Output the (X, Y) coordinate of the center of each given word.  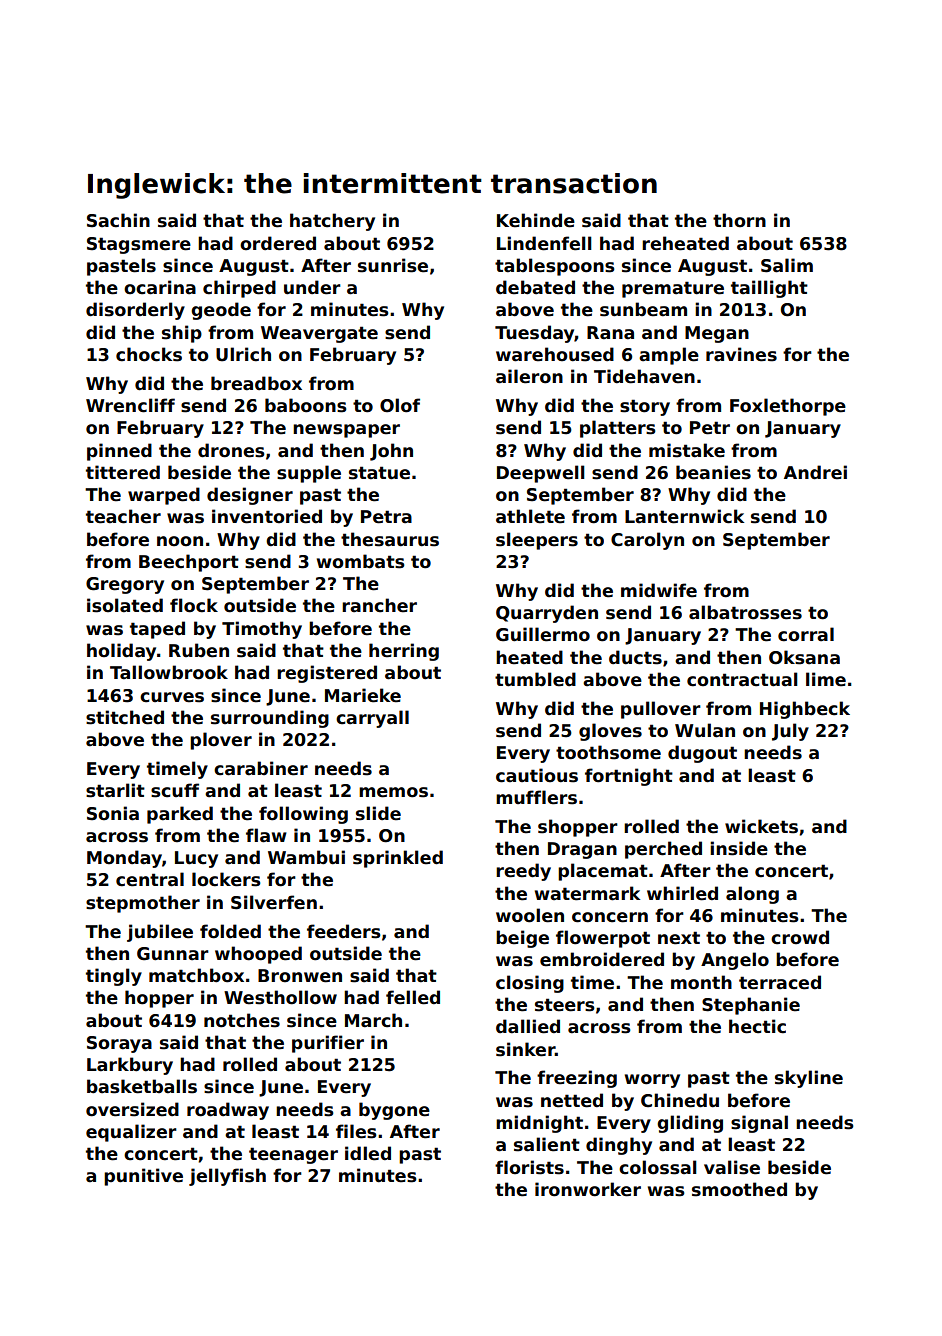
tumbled (535, 679)
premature (673, 289)
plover (221, 741)
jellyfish (227, 1177)
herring (404, 652)
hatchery (332, 222)
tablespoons (555, 267)
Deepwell (541, 474)
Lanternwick (684, 516)
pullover (661, 710)
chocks (149, 354)
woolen (530, 915)
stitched (125, 717)
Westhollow (280, 997)
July (790, 732)
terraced (780, 982)
